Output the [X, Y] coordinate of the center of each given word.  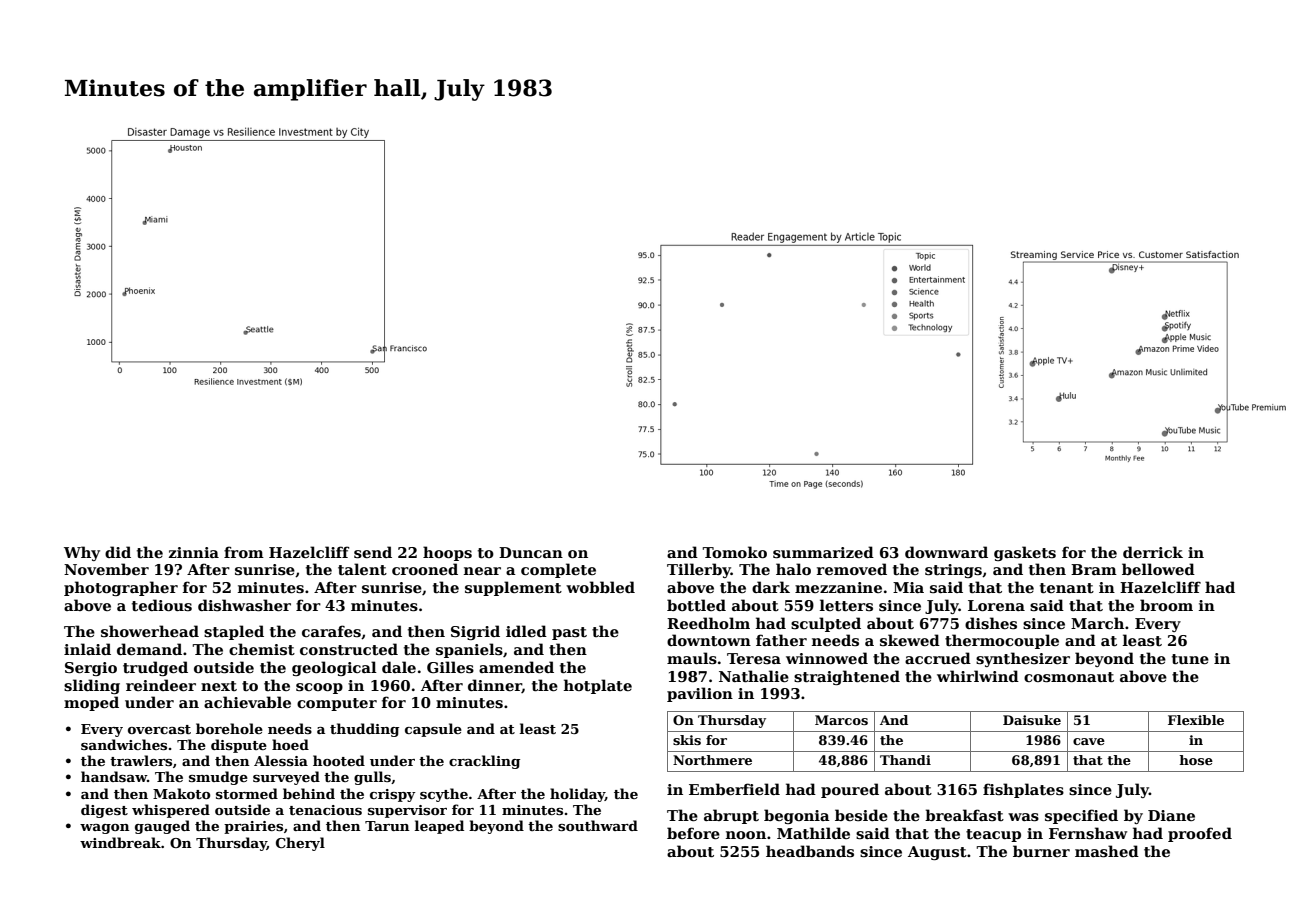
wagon [105, 829]
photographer [121, 588]
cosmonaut [1069, 677]
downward [946, 552]
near [482, 571]
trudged [155, 668]
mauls [692, 658]
